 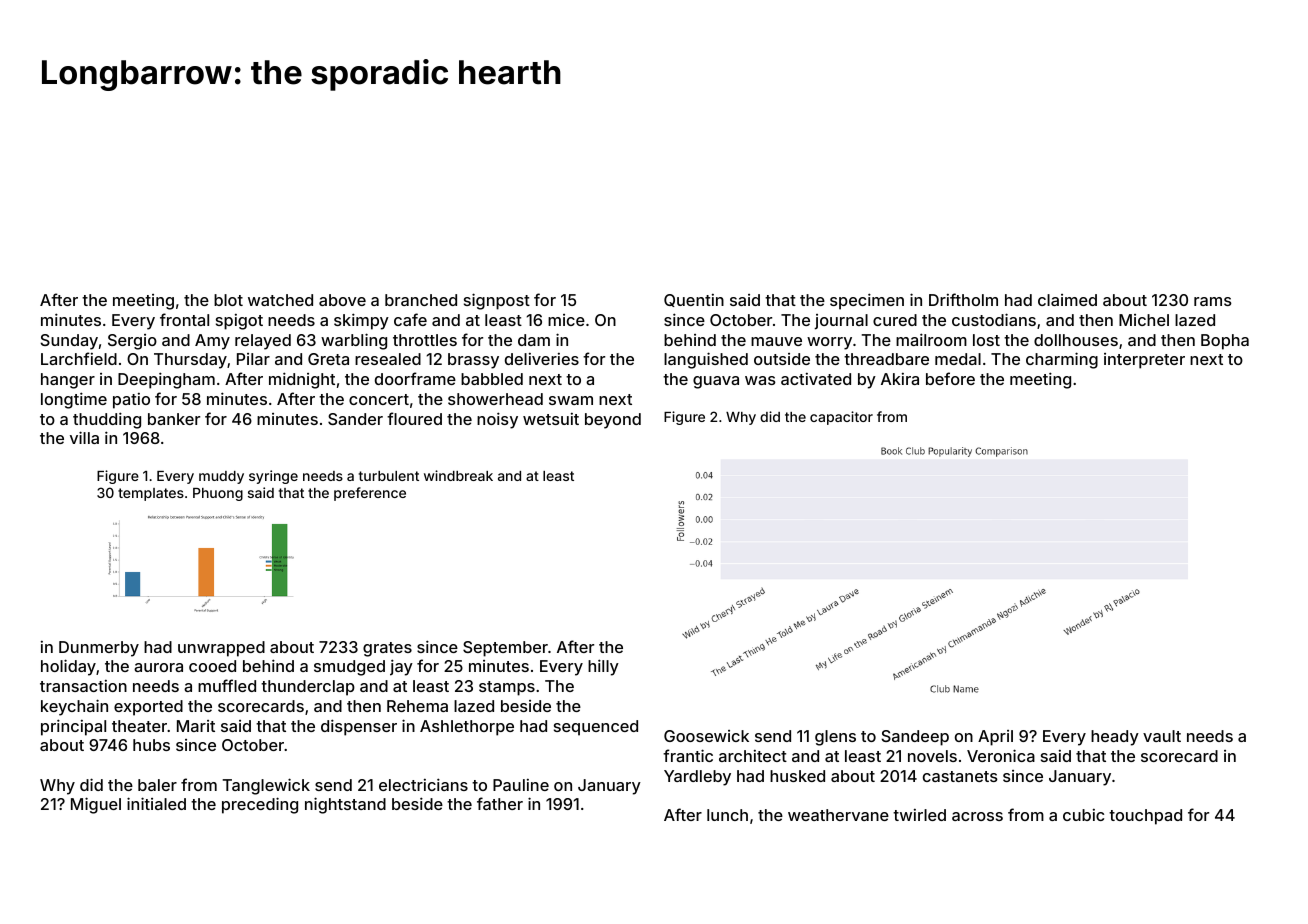 I want to click on lunch, so click(x=727, y=815).
